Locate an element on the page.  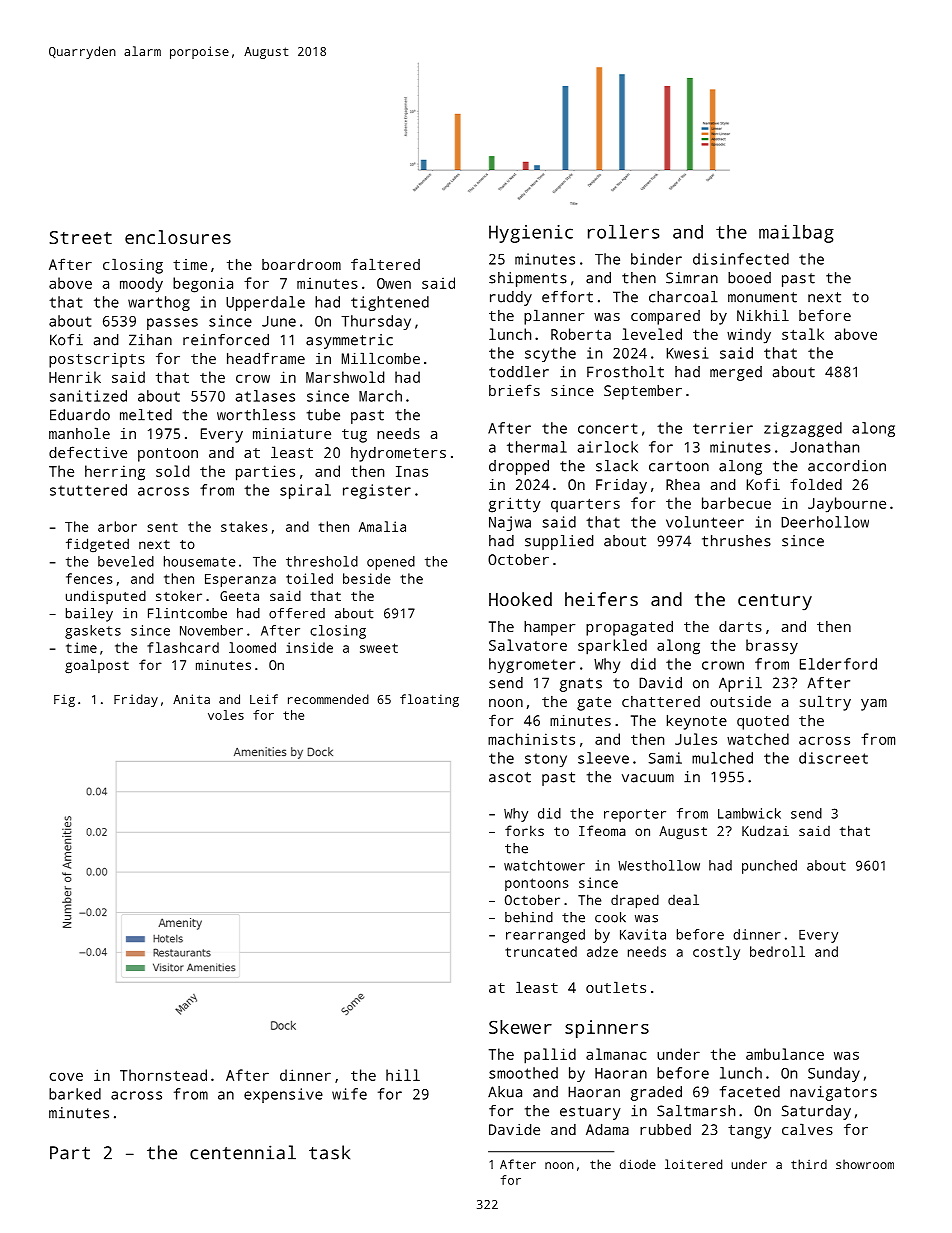
hygrometer is located at coordinates (532, 665).
